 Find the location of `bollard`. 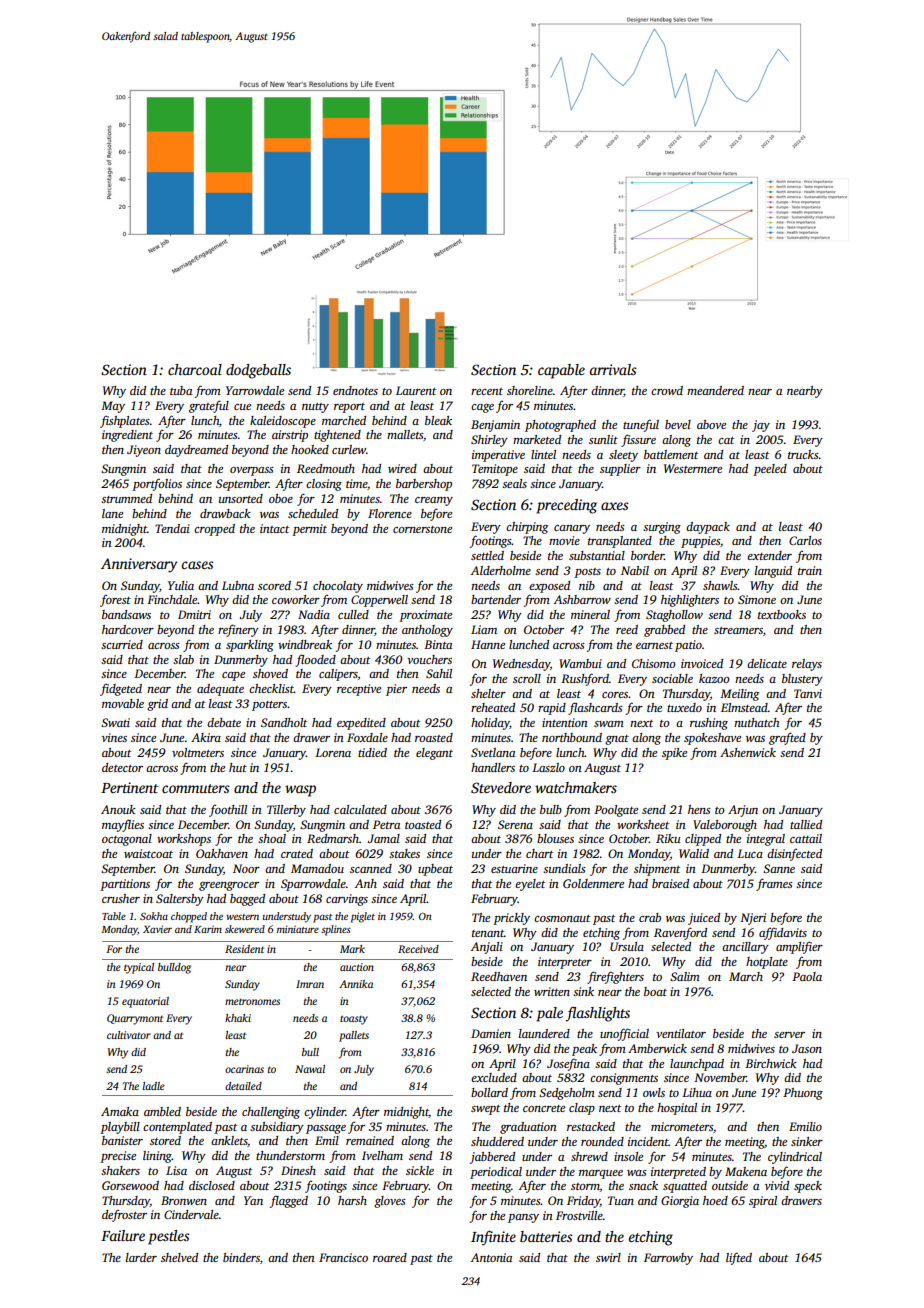

bollard is located at coordinates (489, 1092).
